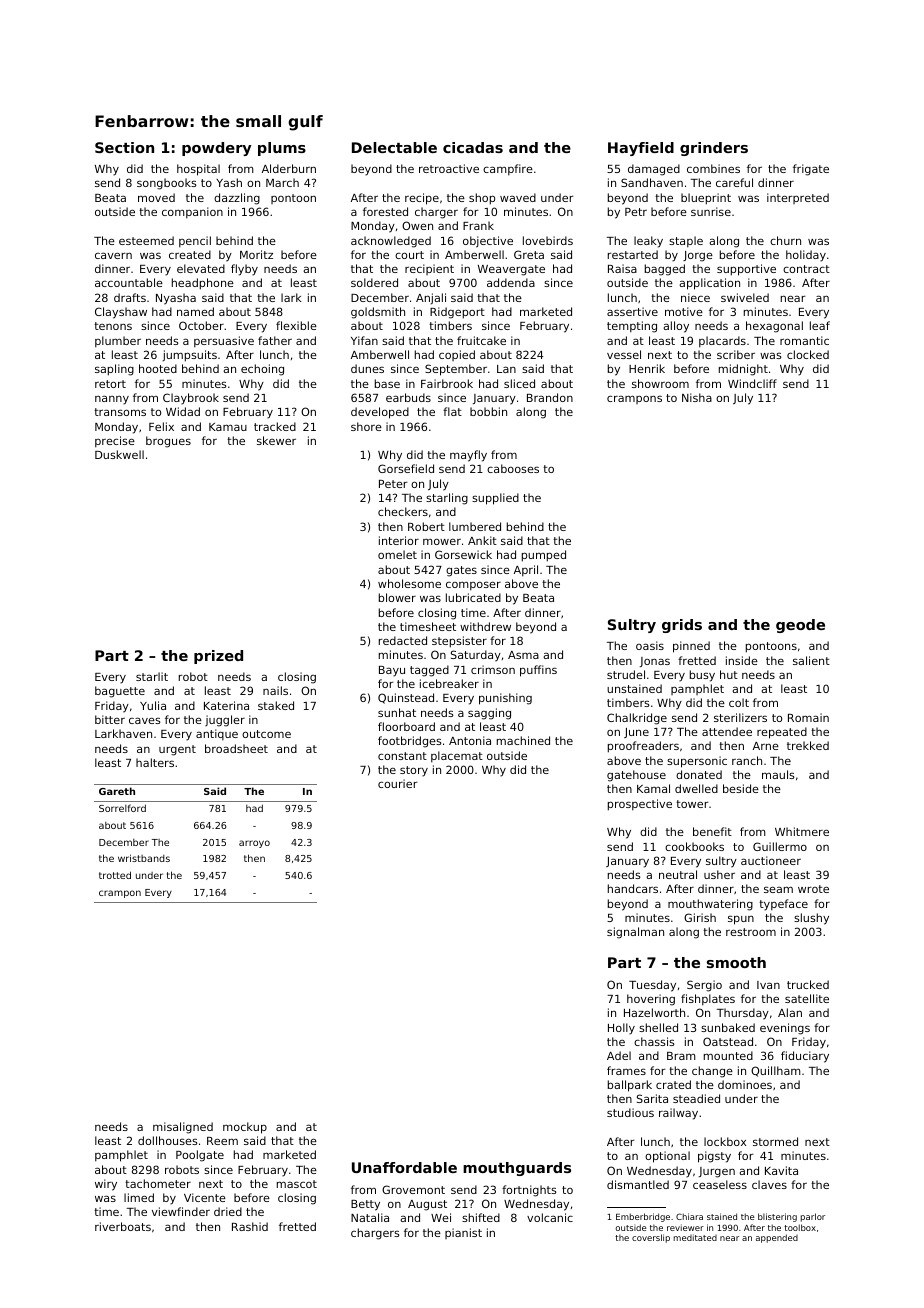 The image size is (924, 1308). What do you see at coordinates (115, 442) in the image?
I see `precise` at bounding box center [115, 442].
